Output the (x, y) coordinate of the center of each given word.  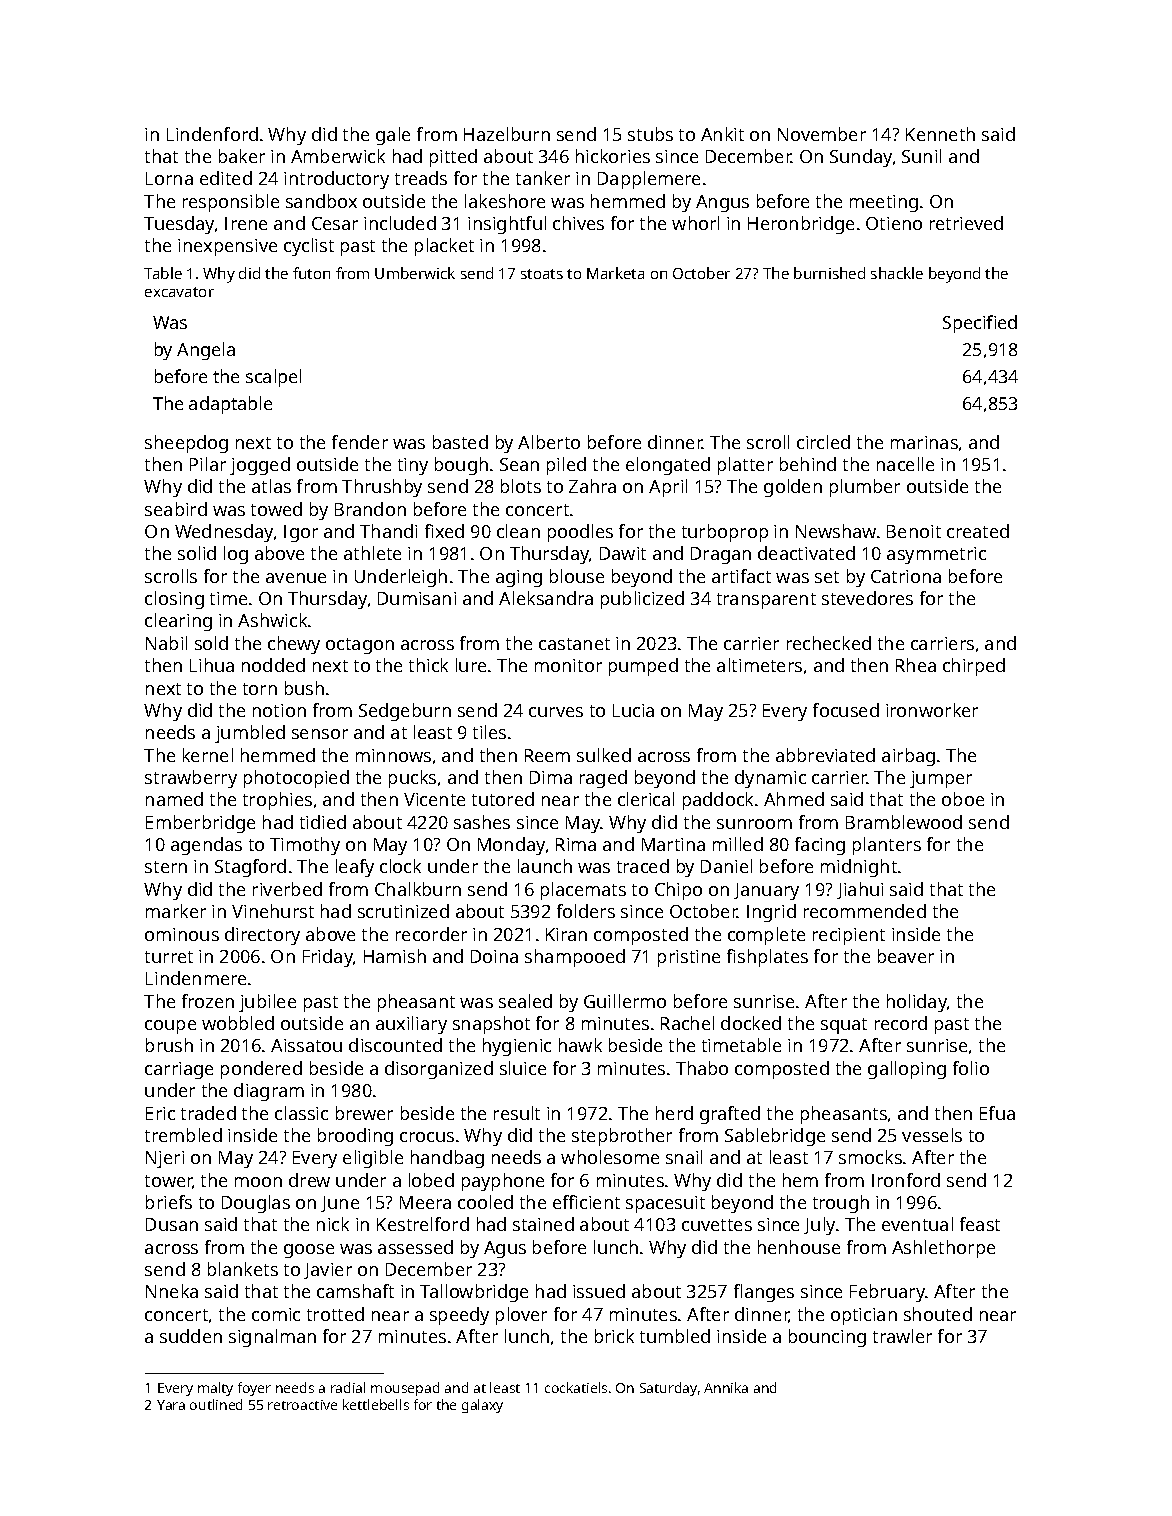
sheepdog (186, 444)
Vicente (434, 799)
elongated (668, 466)
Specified (980, 324)
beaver (906, 956)
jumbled (250, 734)
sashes (482, 822)
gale (393, 136)
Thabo (702, 1068)
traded (208, 1113)
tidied (323, 822)
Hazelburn (507, 134)
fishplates (767, 958)
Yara (171, 1405)
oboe (963, 799)
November (822, 134)
